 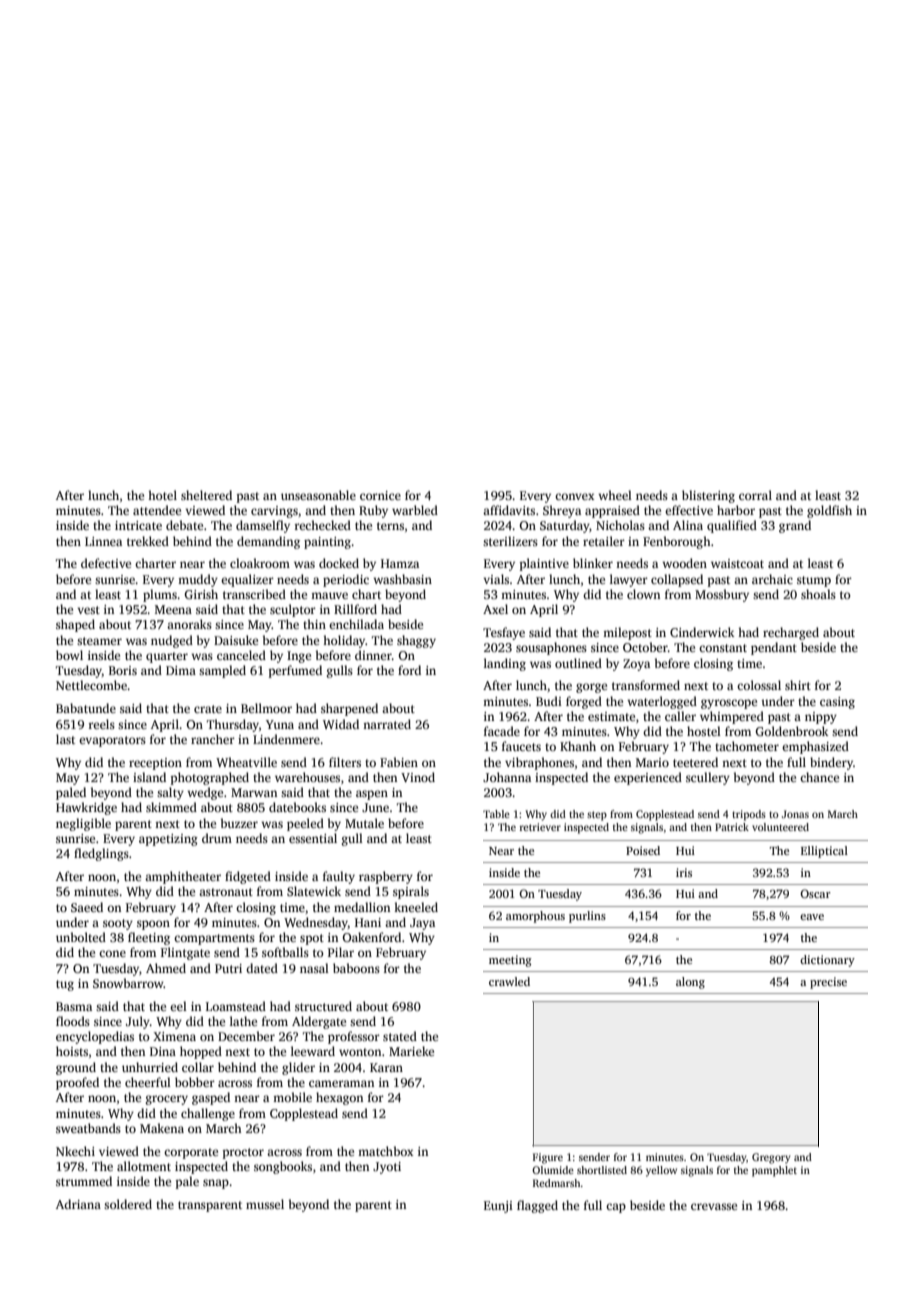 What do you see at coordinates (372, 795) in the screenshot?
I see `aspen` at bounding box center [372, 795].
